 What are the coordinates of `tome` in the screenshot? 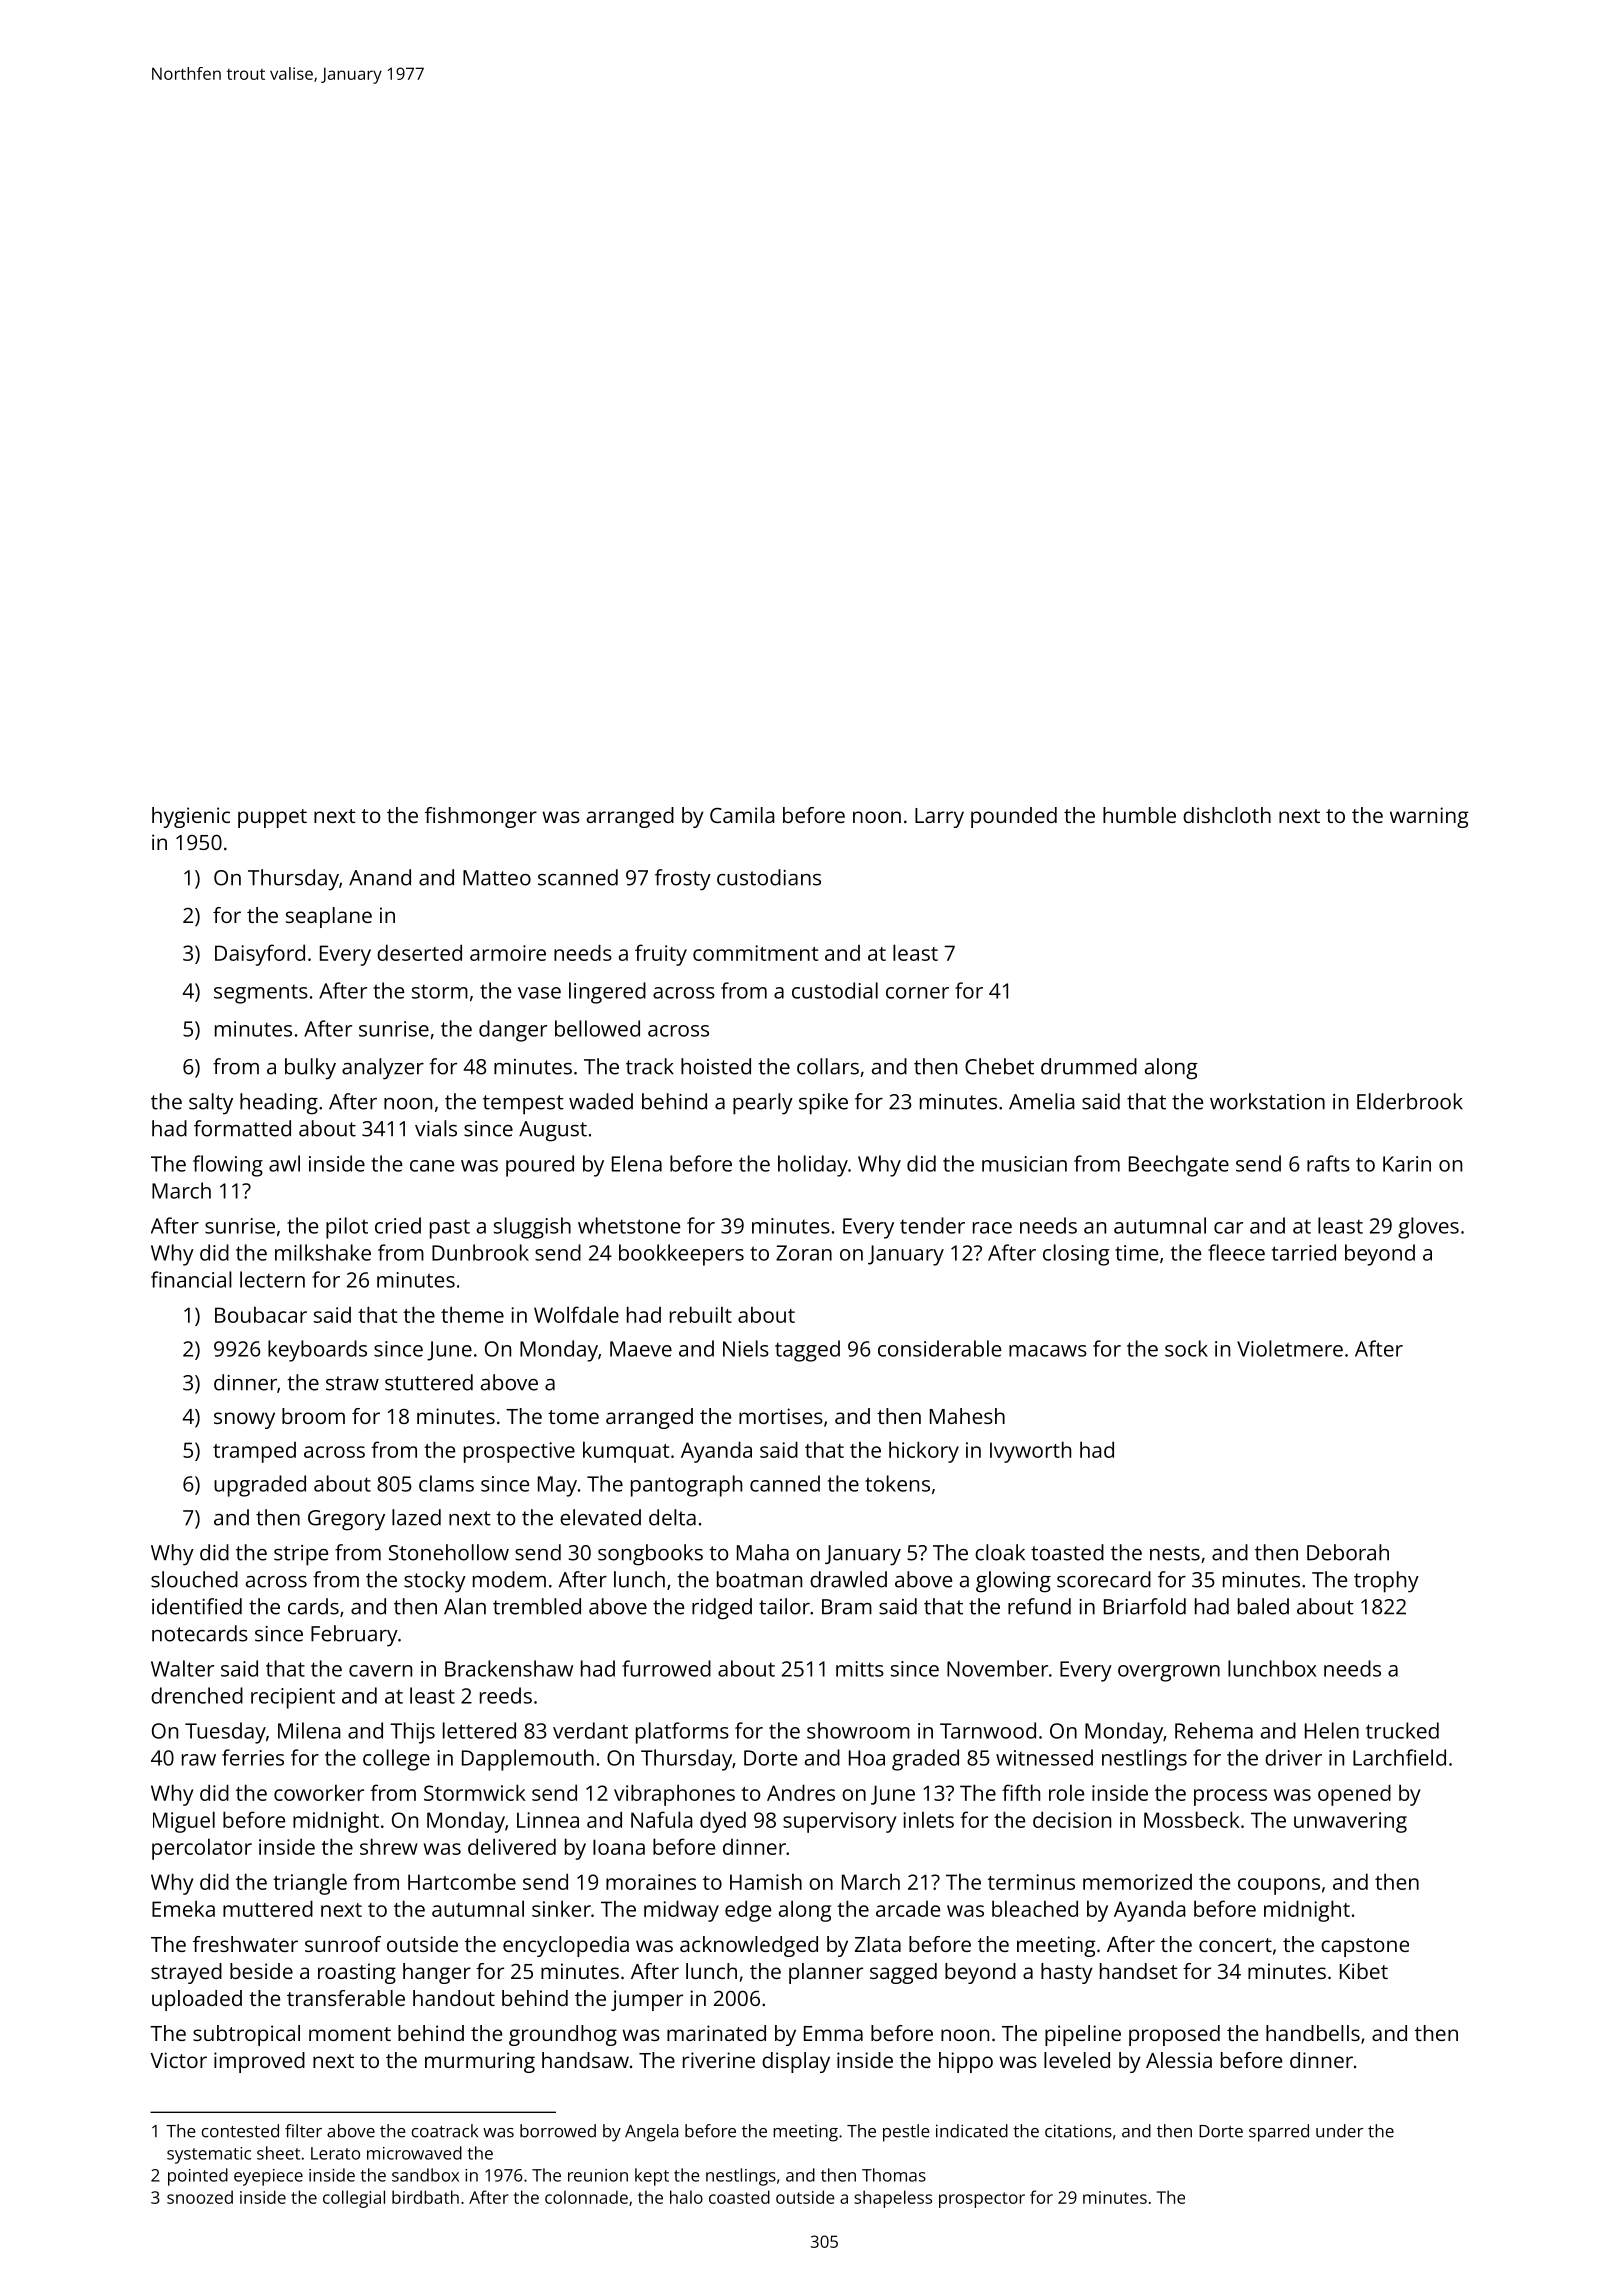 It's located at (573, 1417).
